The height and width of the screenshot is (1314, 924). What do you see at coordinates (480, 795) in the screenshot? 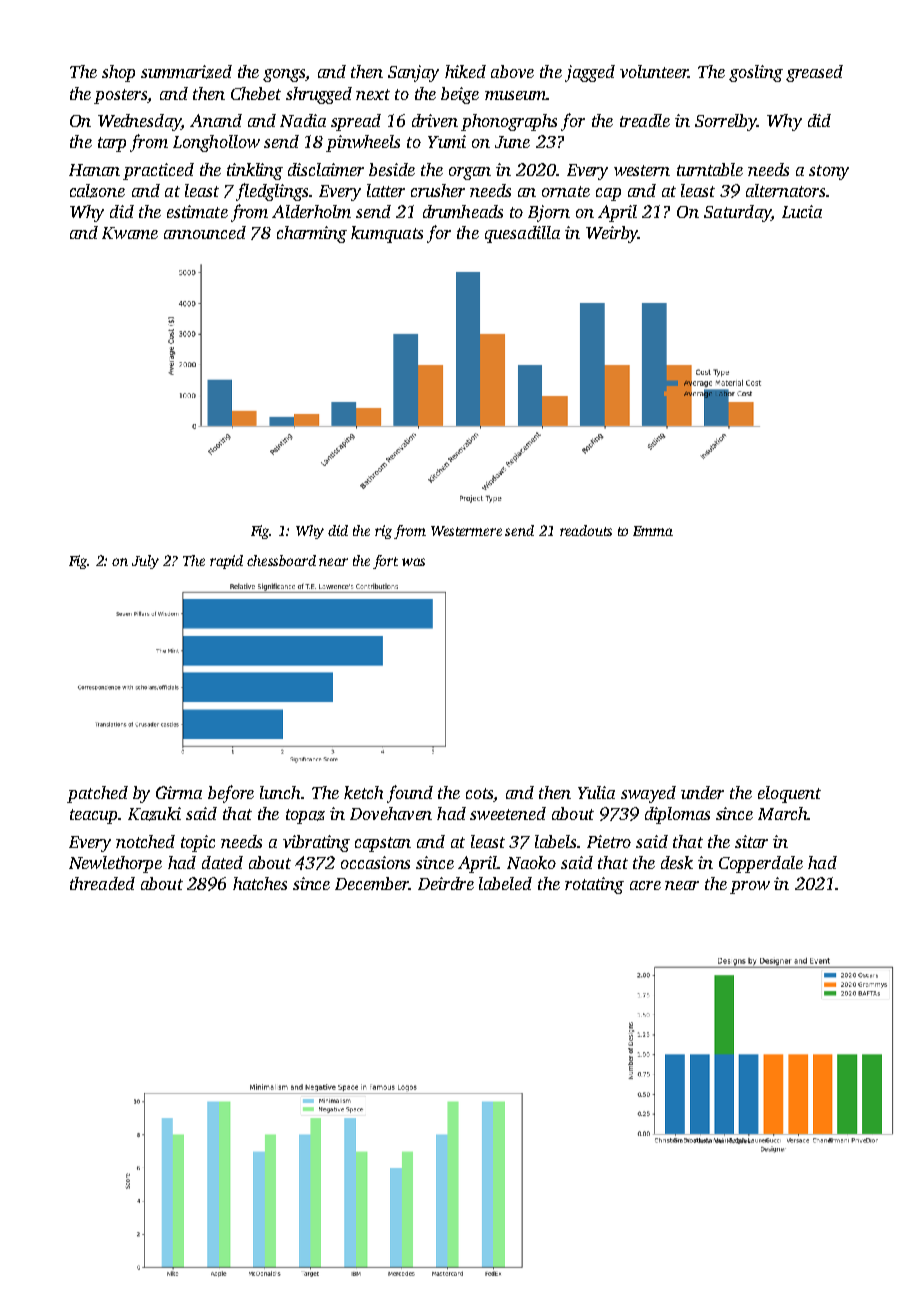
I see `cots` at bounding box center [480, 795].
